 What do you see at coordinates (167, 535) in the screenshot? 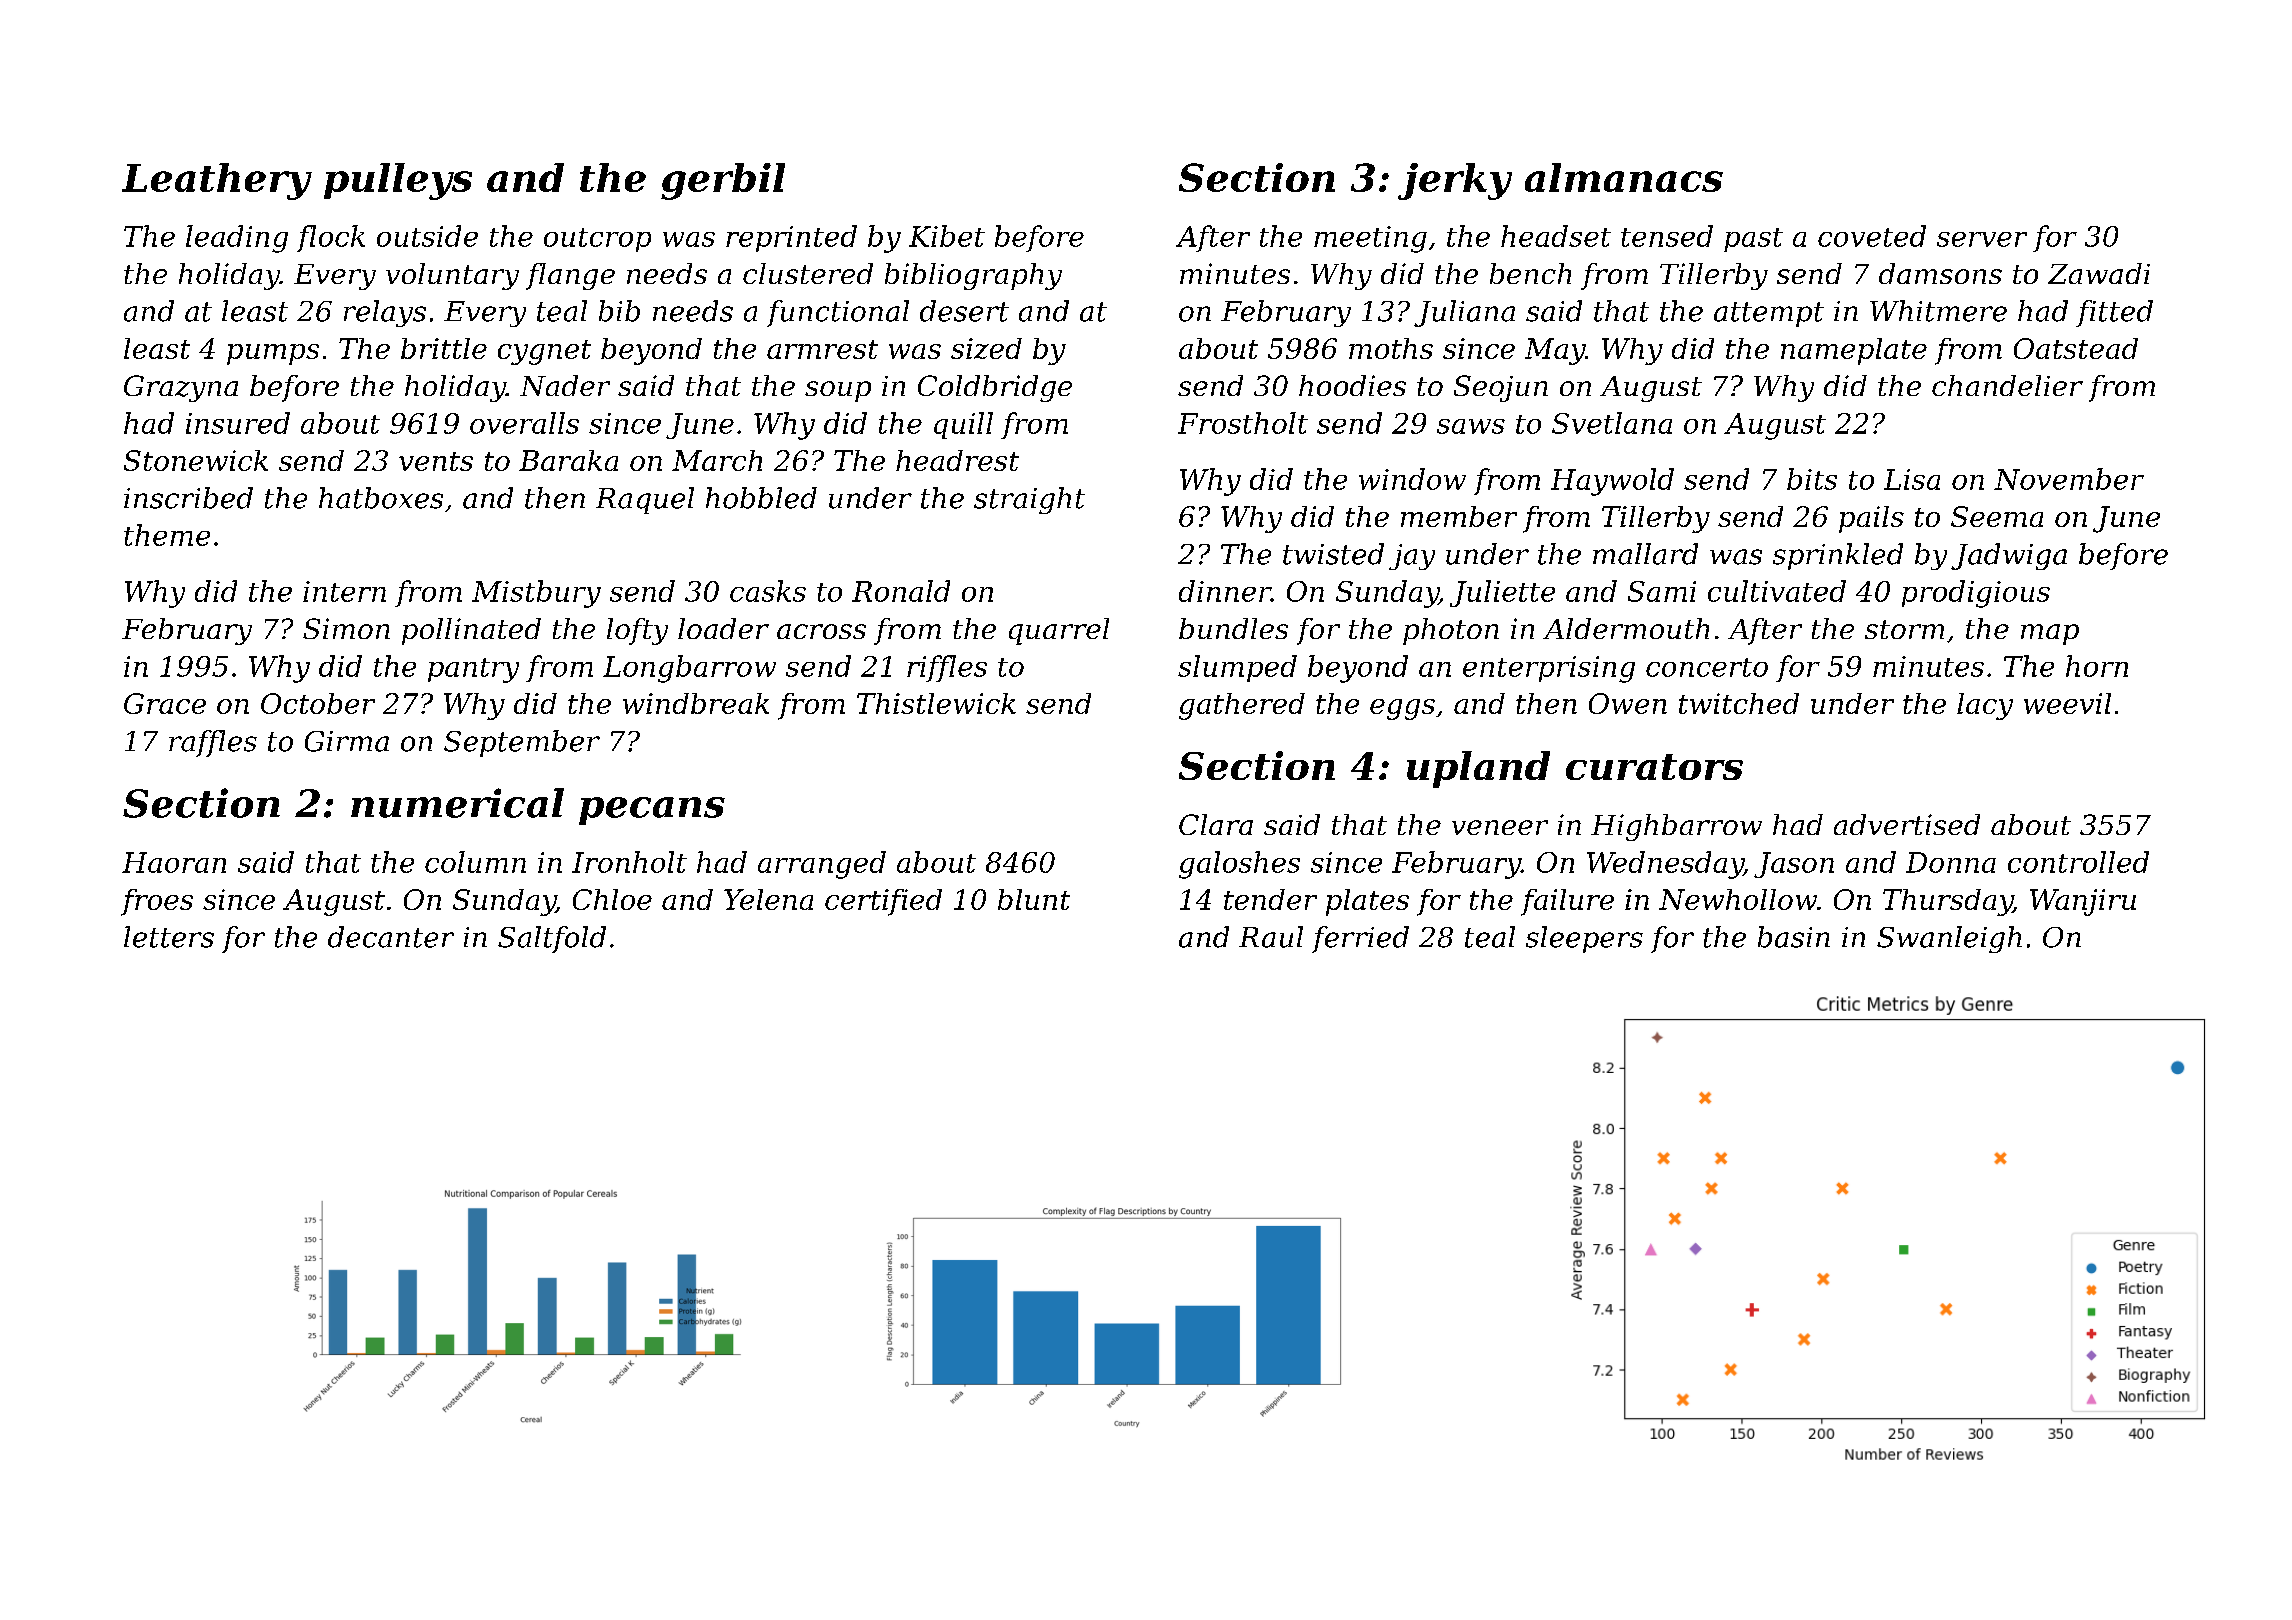
I see `theme` at bounding box center [167, 535].
